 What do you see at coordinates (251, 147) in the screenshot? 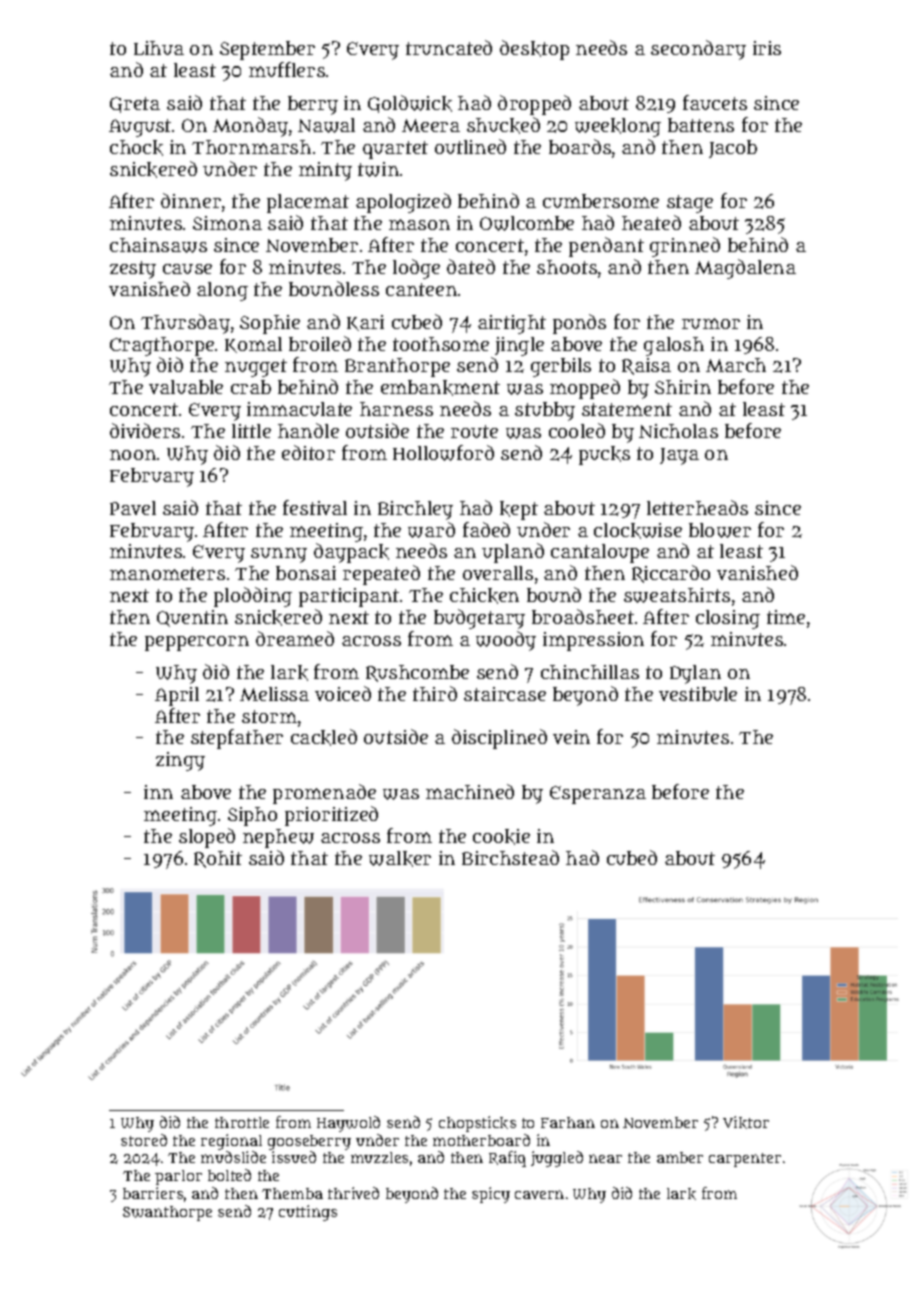
I see `Thornmarsh` at bounding box center [251, 147].
